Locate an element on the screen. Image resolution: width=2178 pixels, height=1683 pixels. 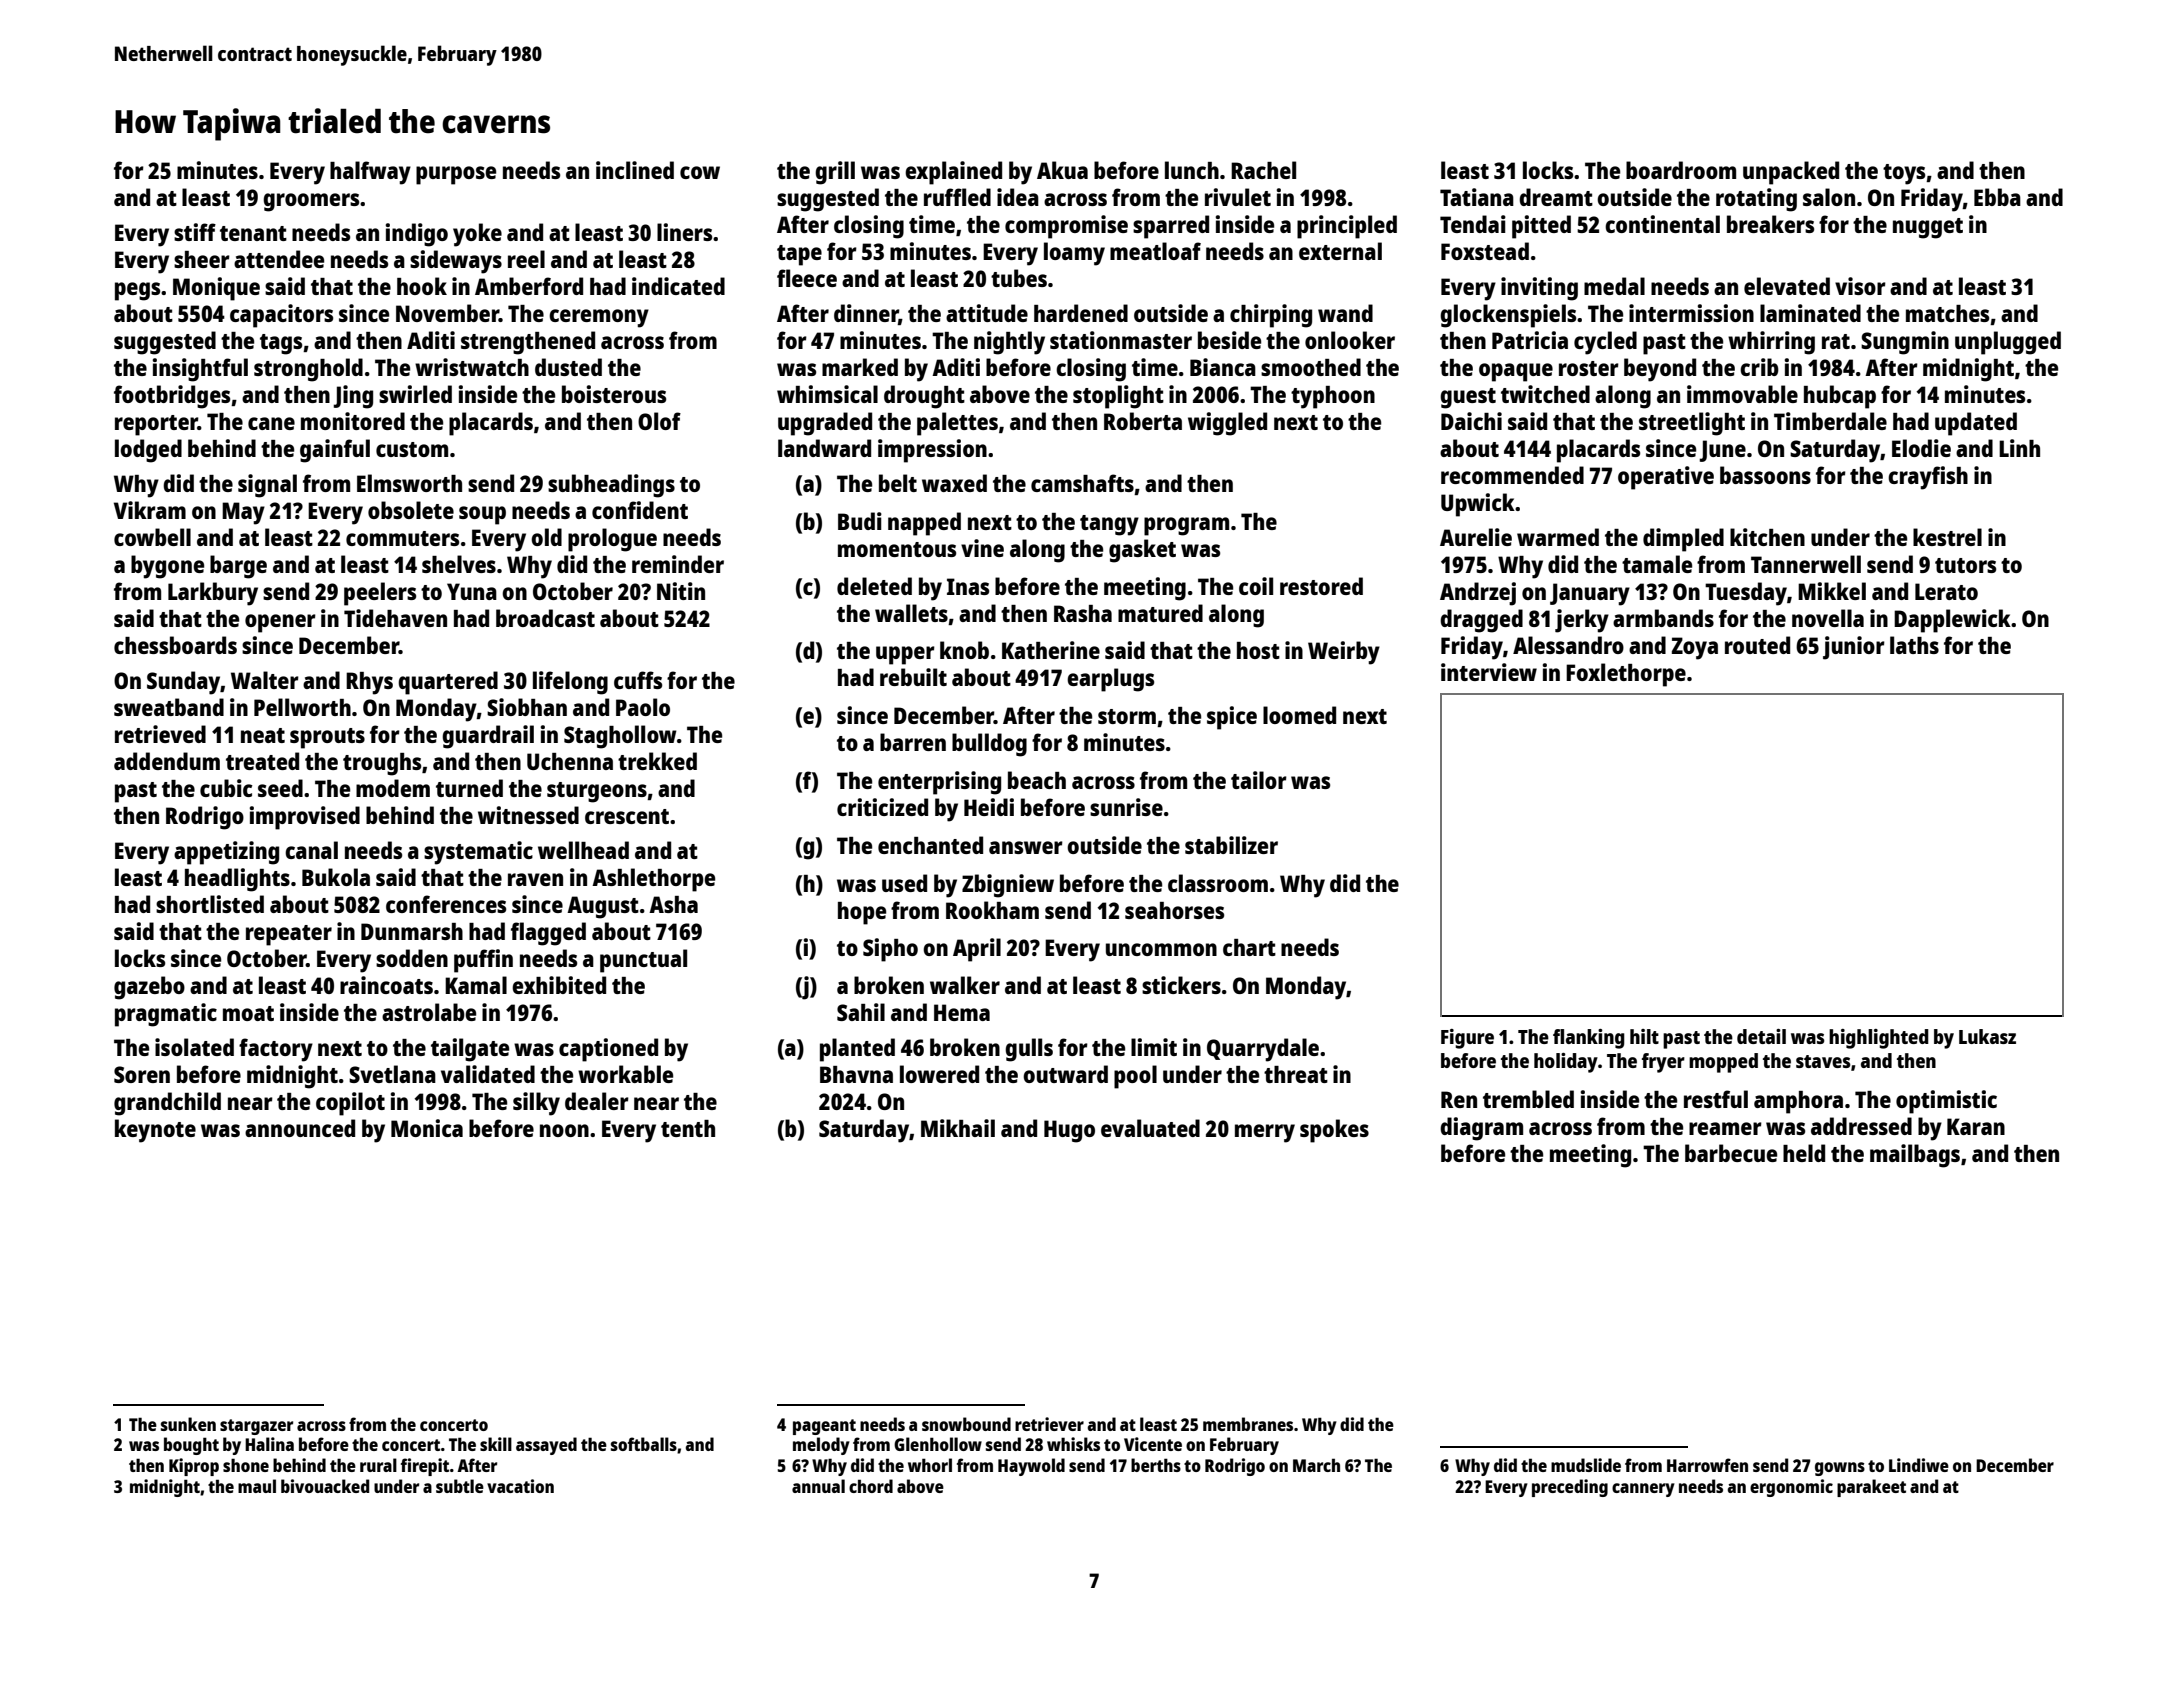
mudslide is located at coordinates (1586, 1465).
